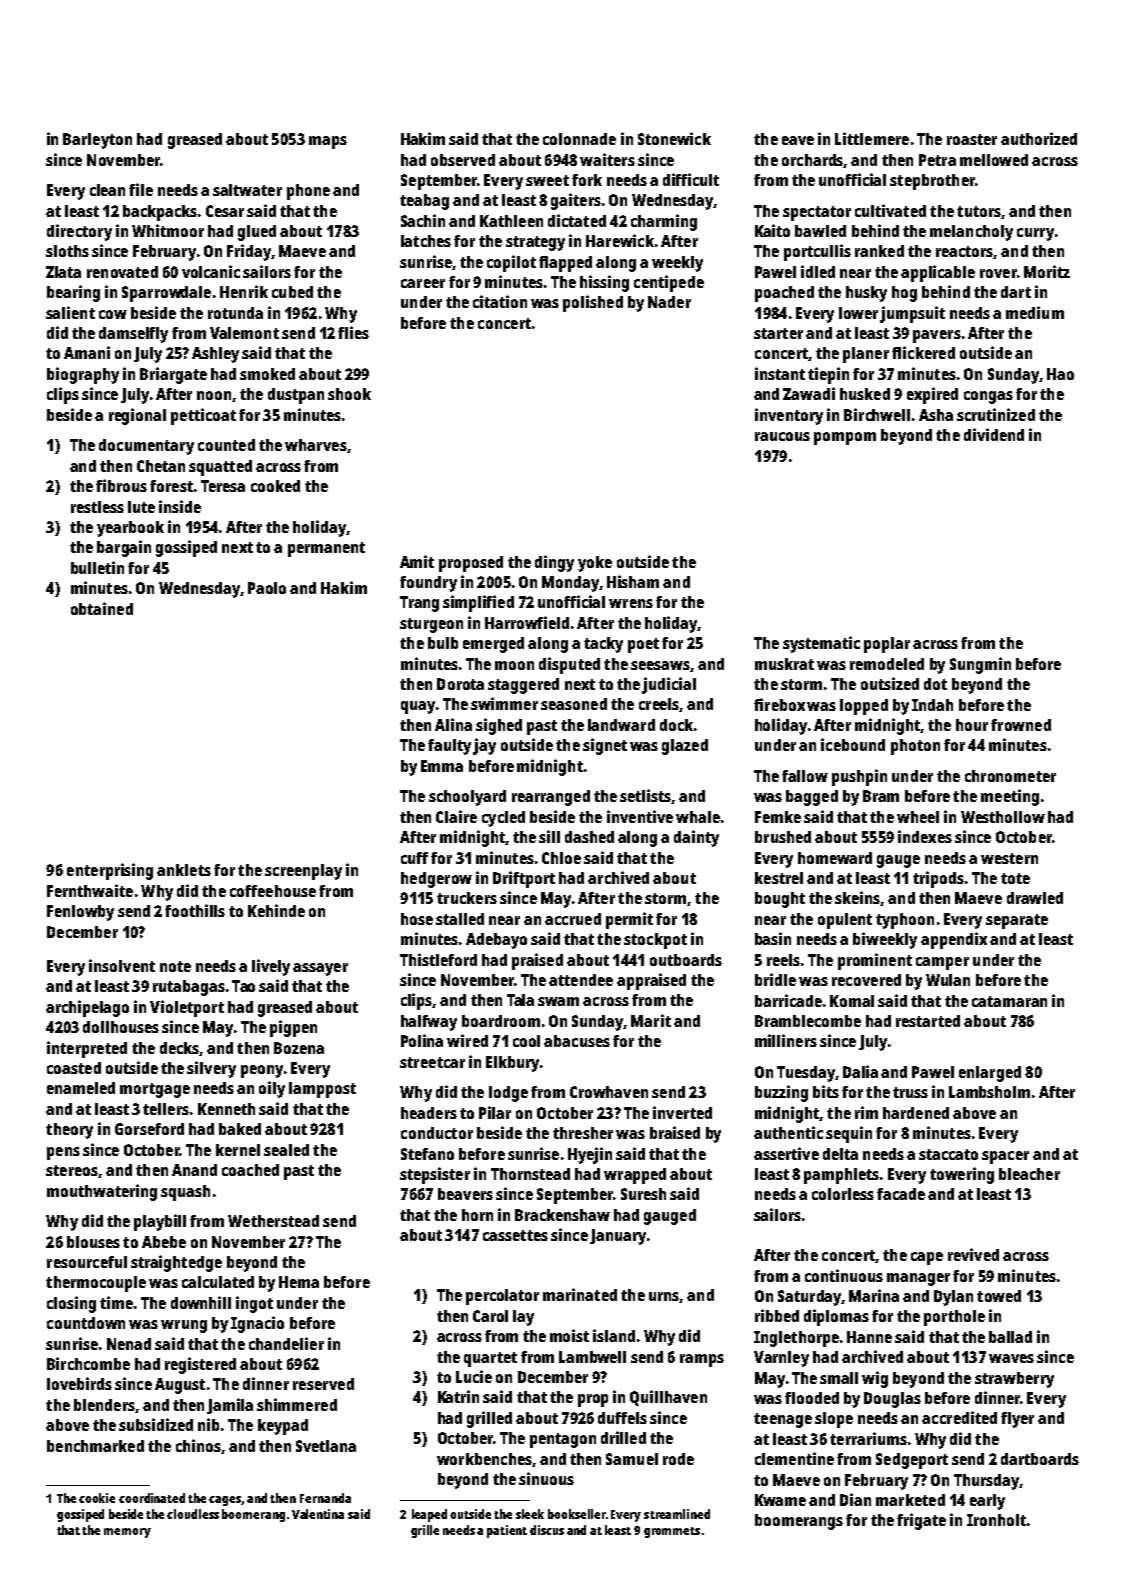  I want to click on abacuses, so click(577, 1041).
